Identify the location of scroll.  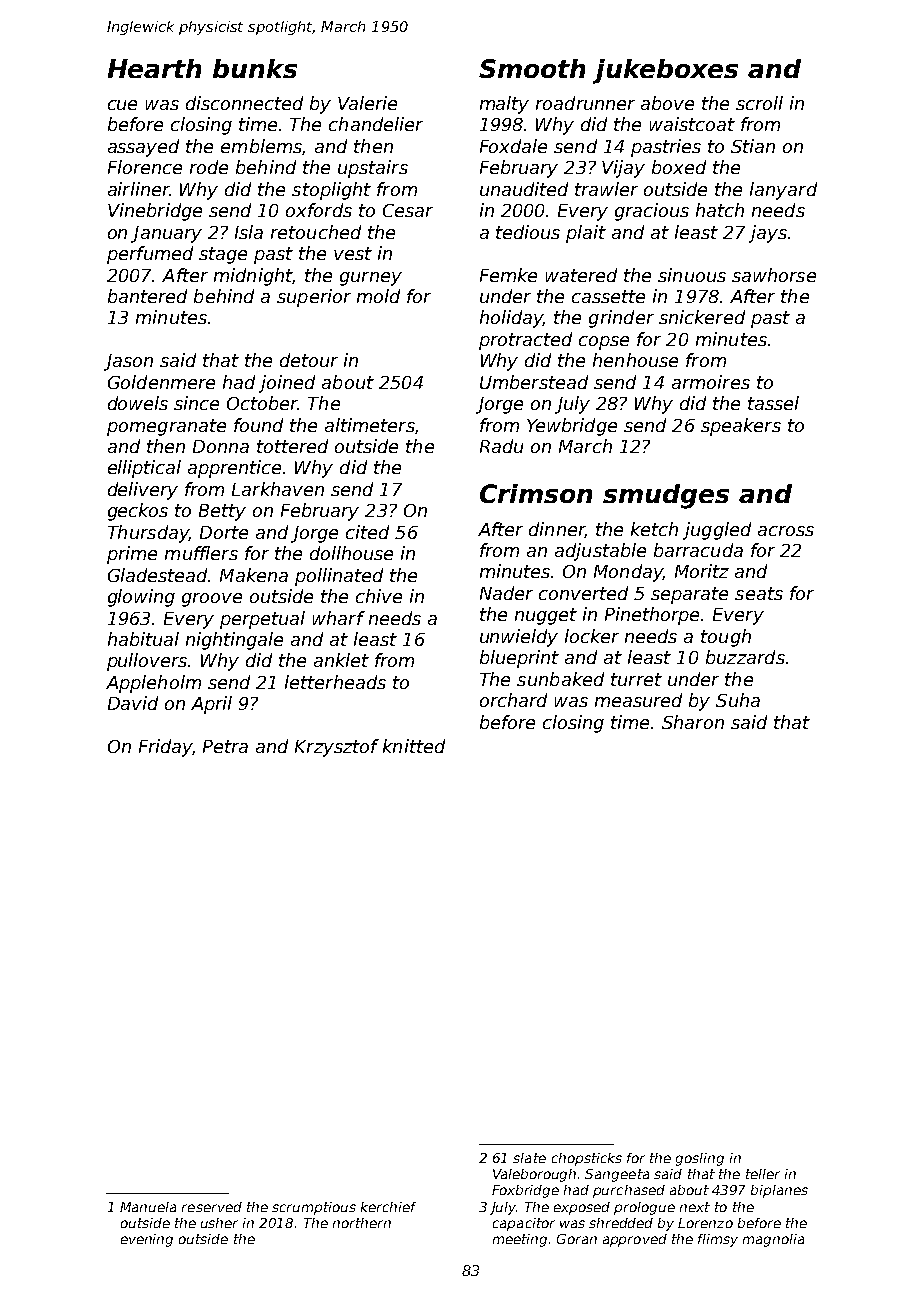
(759, 103).
